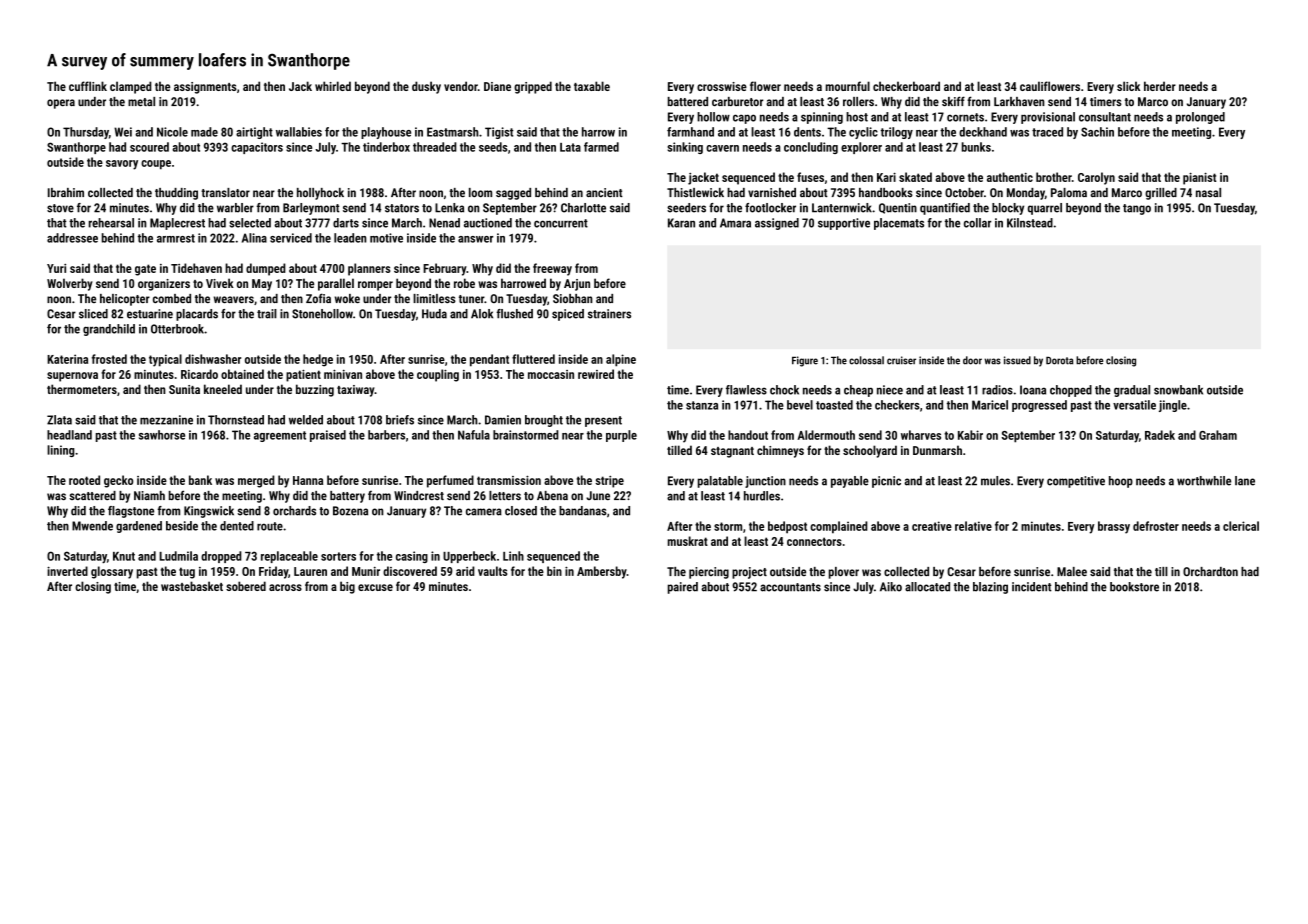 Image resolution: width=1308 pixels, height=924 pixels. I want to click on gripped, so click(533, 87).
